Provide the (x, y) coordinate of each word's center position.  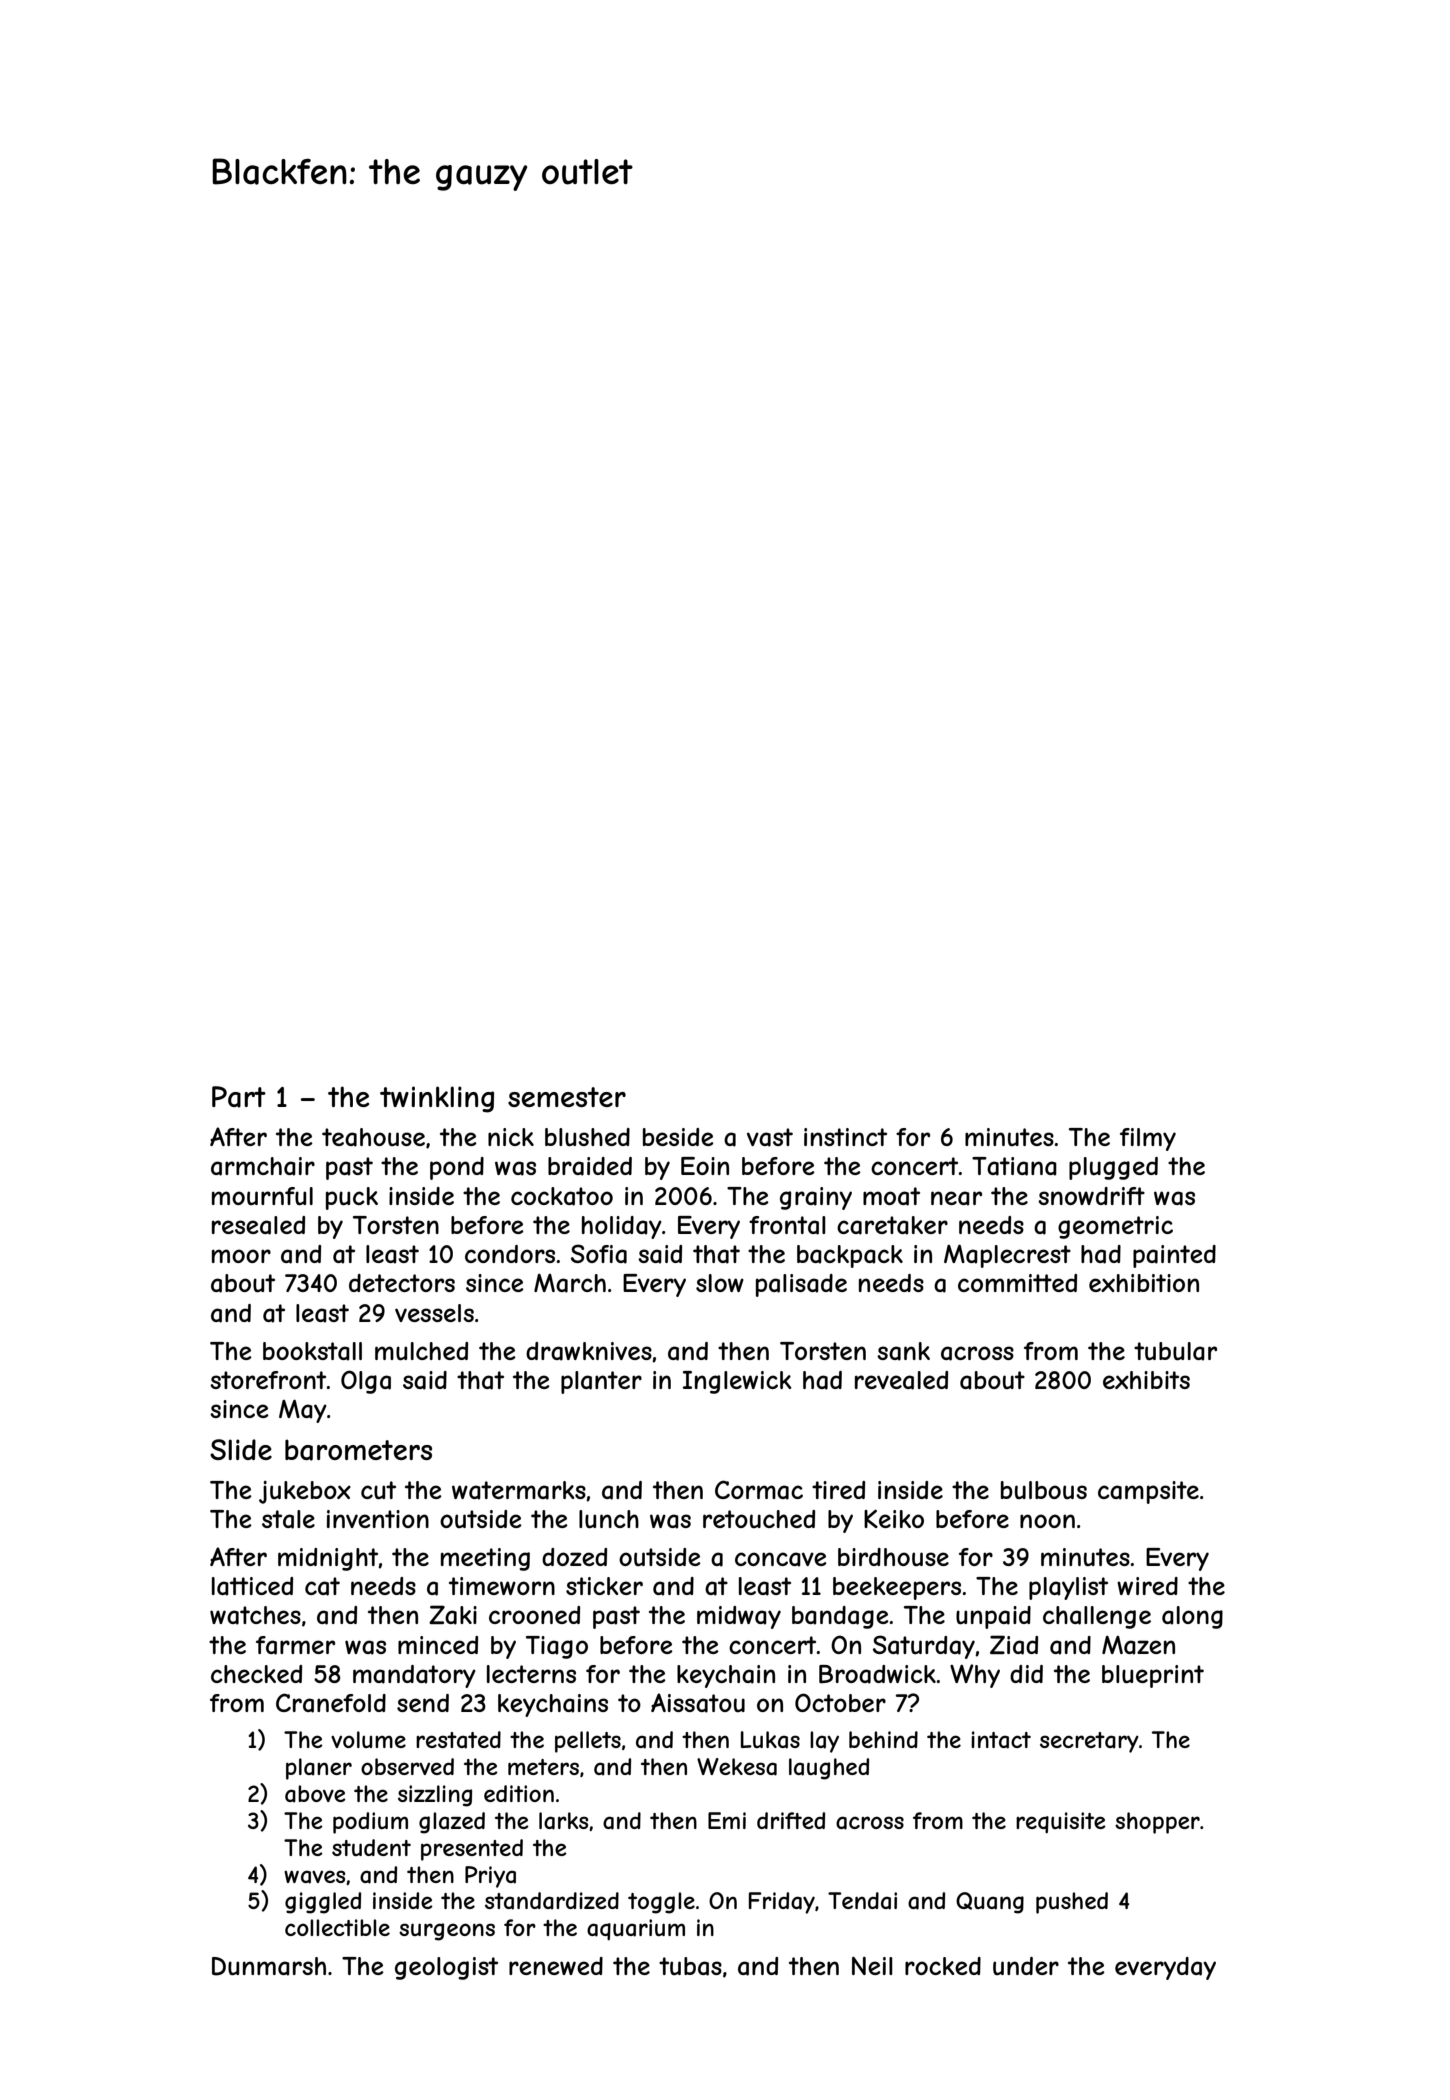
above (315, 1794)
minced (438, 1645)
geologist (446, 1968)
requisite (1061, 1822)
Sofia (599, 1254)
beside (678, 1137)
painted (1174, 1256)
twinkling (437, 1099)
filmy (1148, 1139)
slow (720, 1283)
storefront (268, 1380)
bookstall (312, 1351)
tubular (1175, 1351)
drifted (791, 1820)
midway (739, 1617)
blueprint (1153, 1676)
